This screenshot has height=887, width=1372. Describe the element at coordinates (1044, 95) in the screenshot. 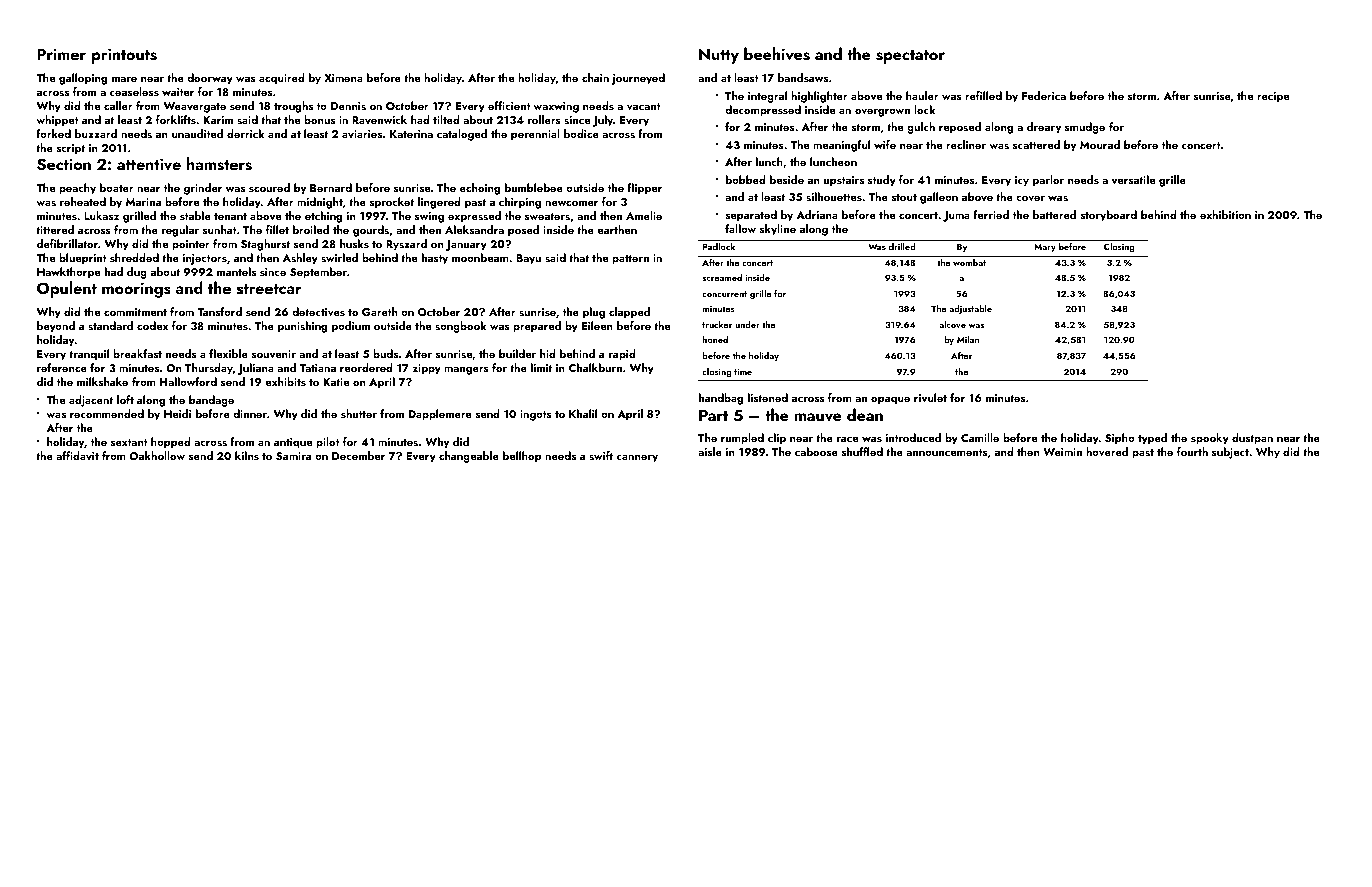

I see `Federica` at that location.
